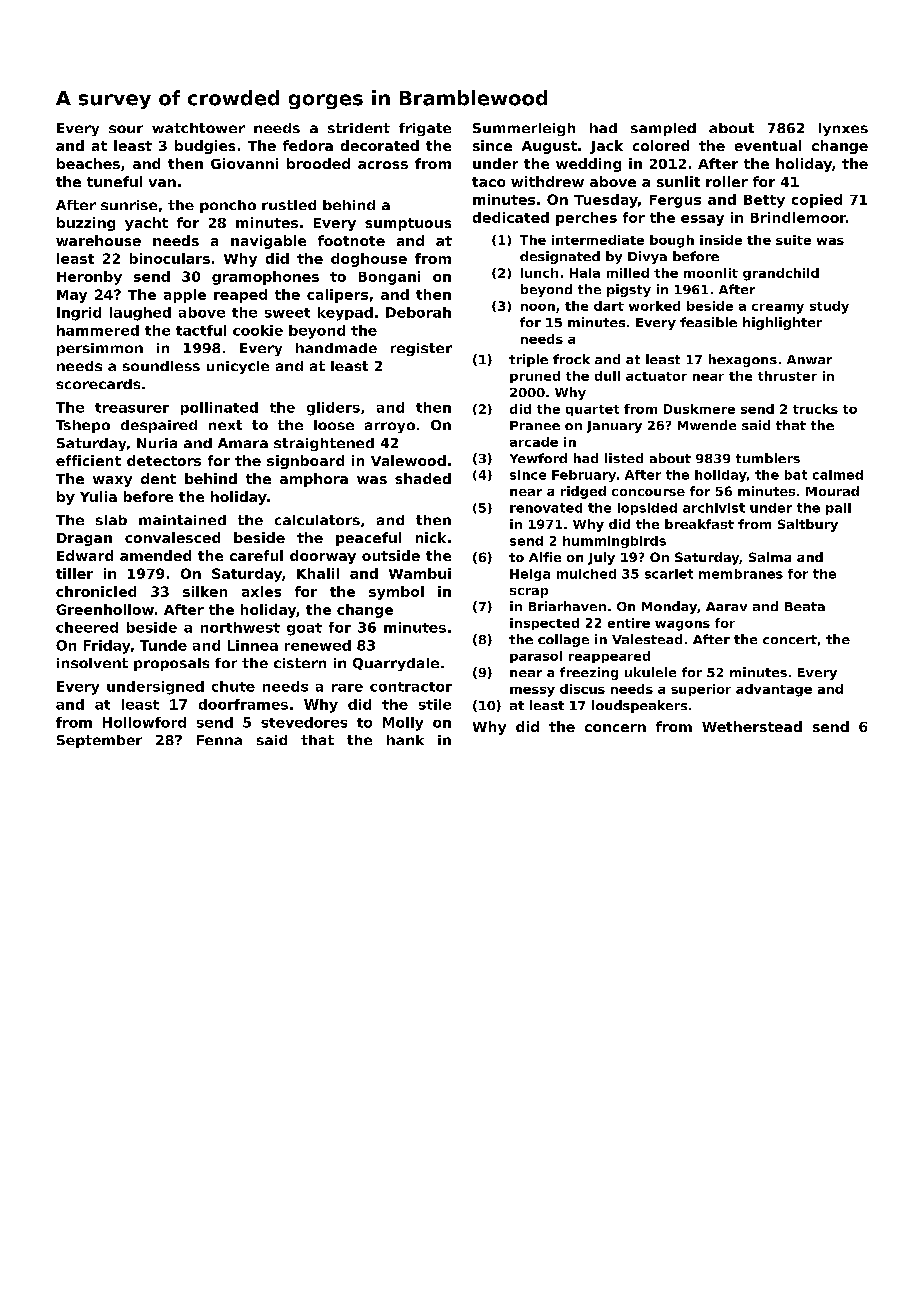 The width and height of the screenshot is (924, 1308). I want to click on Monday, so click(669, 607).
